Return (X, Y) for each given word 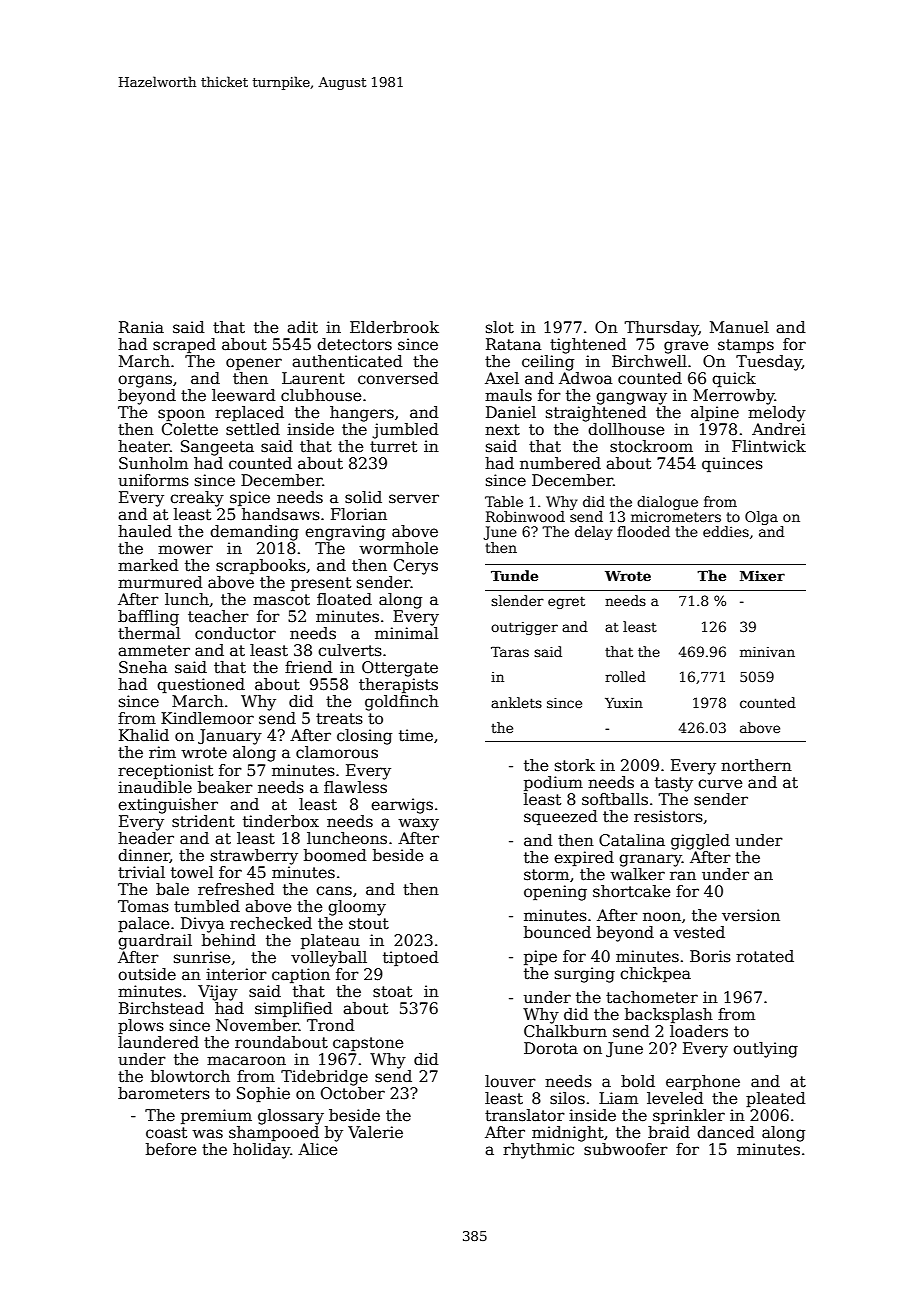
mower (185, 550)
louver (510, 1081)
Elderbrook (394, 327)
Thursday (661, 329)
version (751, 915)
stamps (746, 346)
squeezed (561, 817)
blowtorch (190, 1076)
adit (302, 327)
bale (172, 889)
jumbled (405, 431)
